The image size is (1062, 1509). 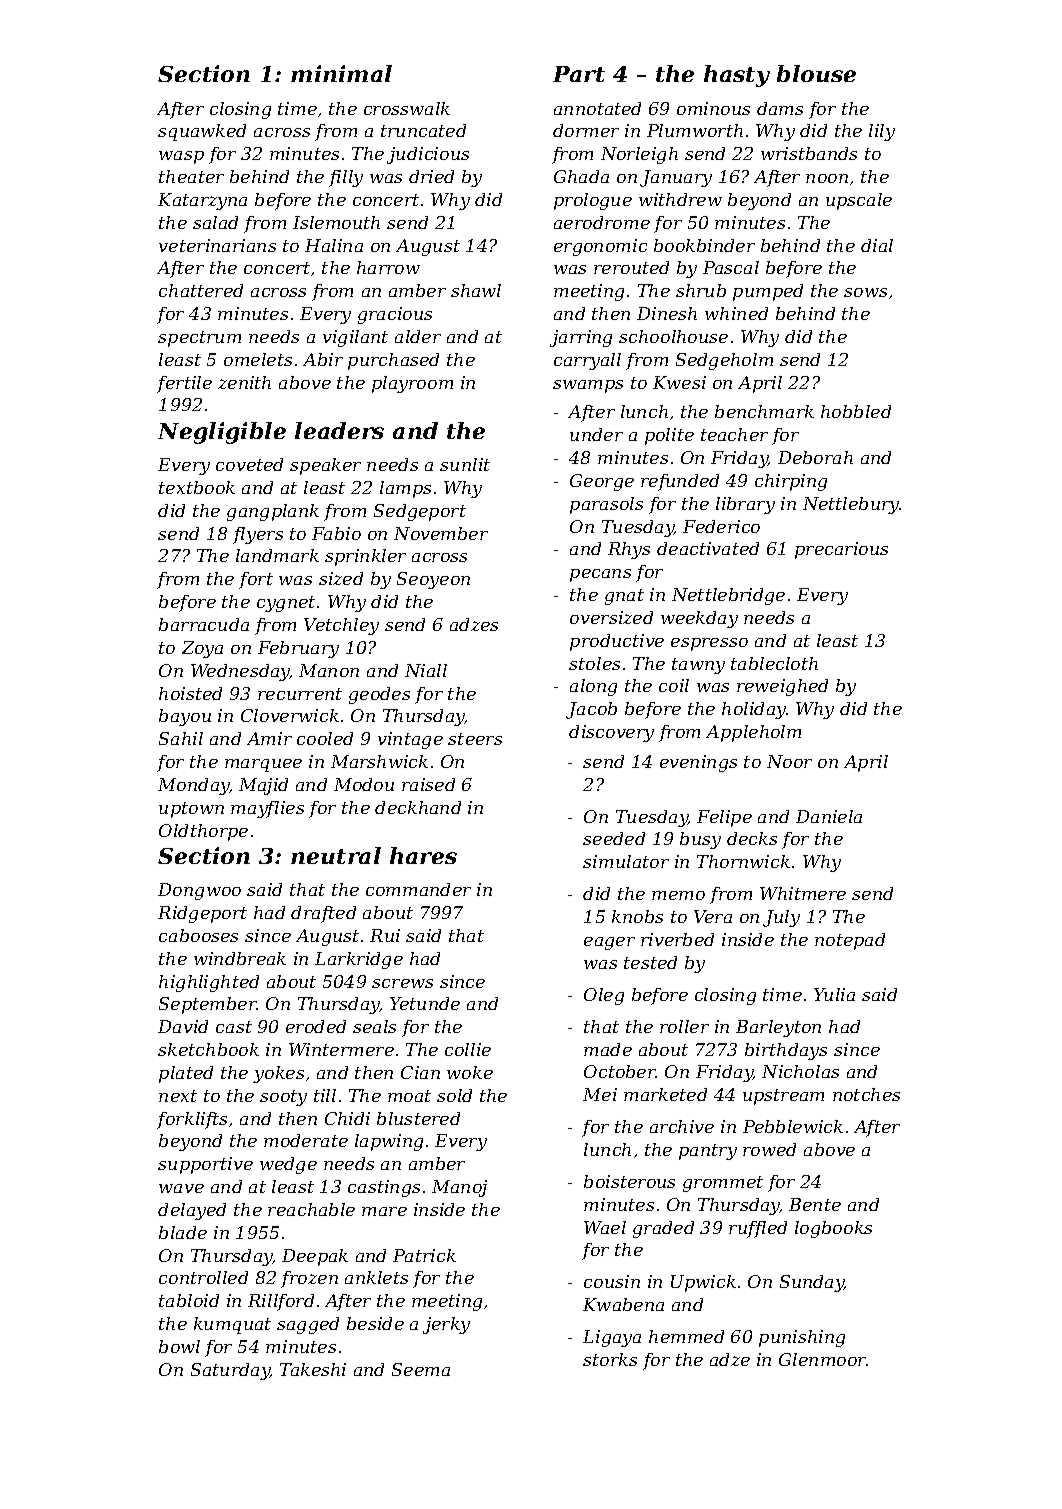 What do you see at coordinates (334, 245) in the screenshot?
I see `Halina` at bounding box center [334, 245].
